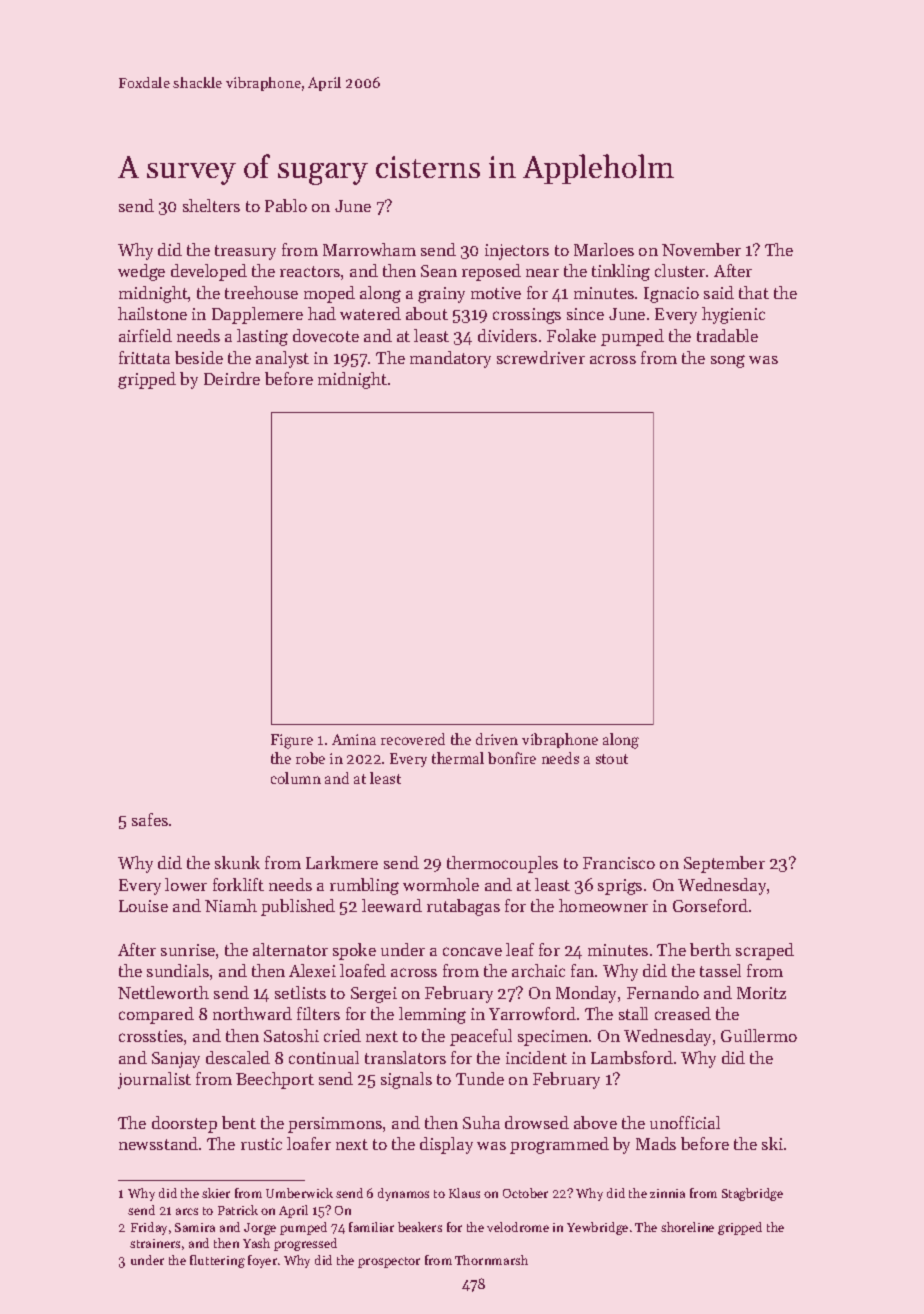 This screenshot has width=924, height=1314. What do you see at coordinates (406, 1080) in the screenshot?
I see `signals` at bounding box center [406, 1080].
